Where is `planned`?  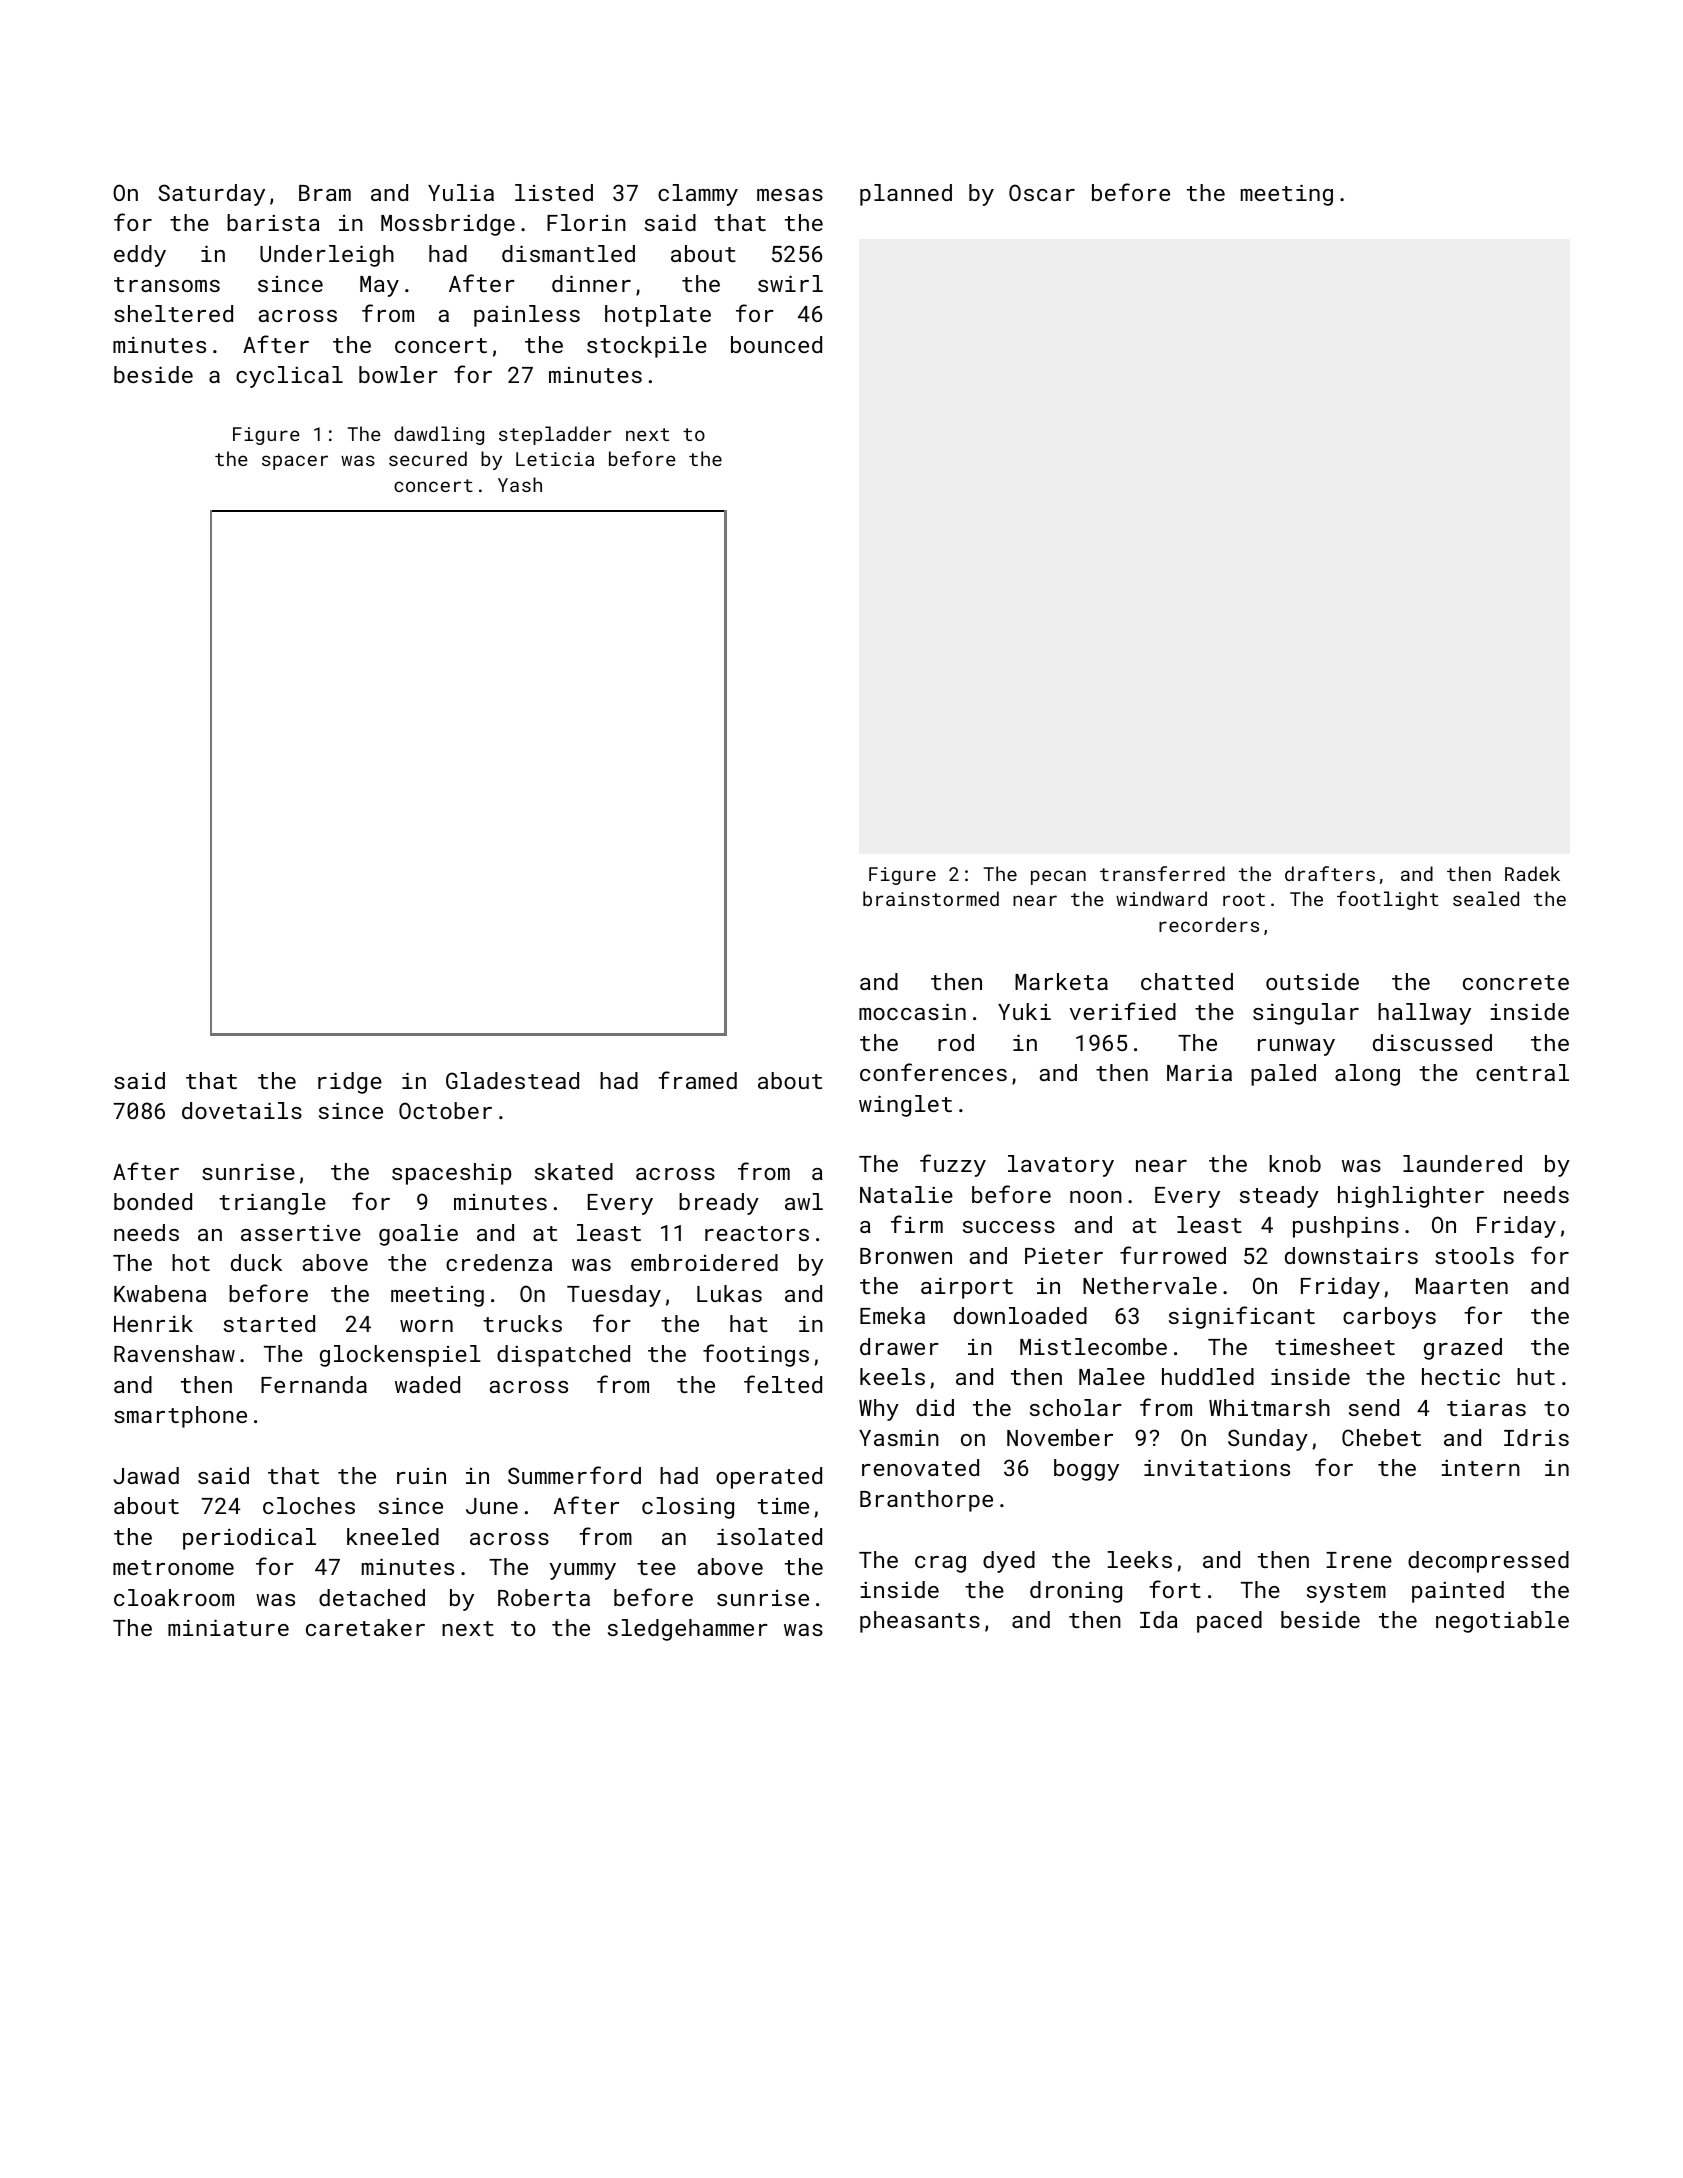
planned is located at coordinates (906, 195).
